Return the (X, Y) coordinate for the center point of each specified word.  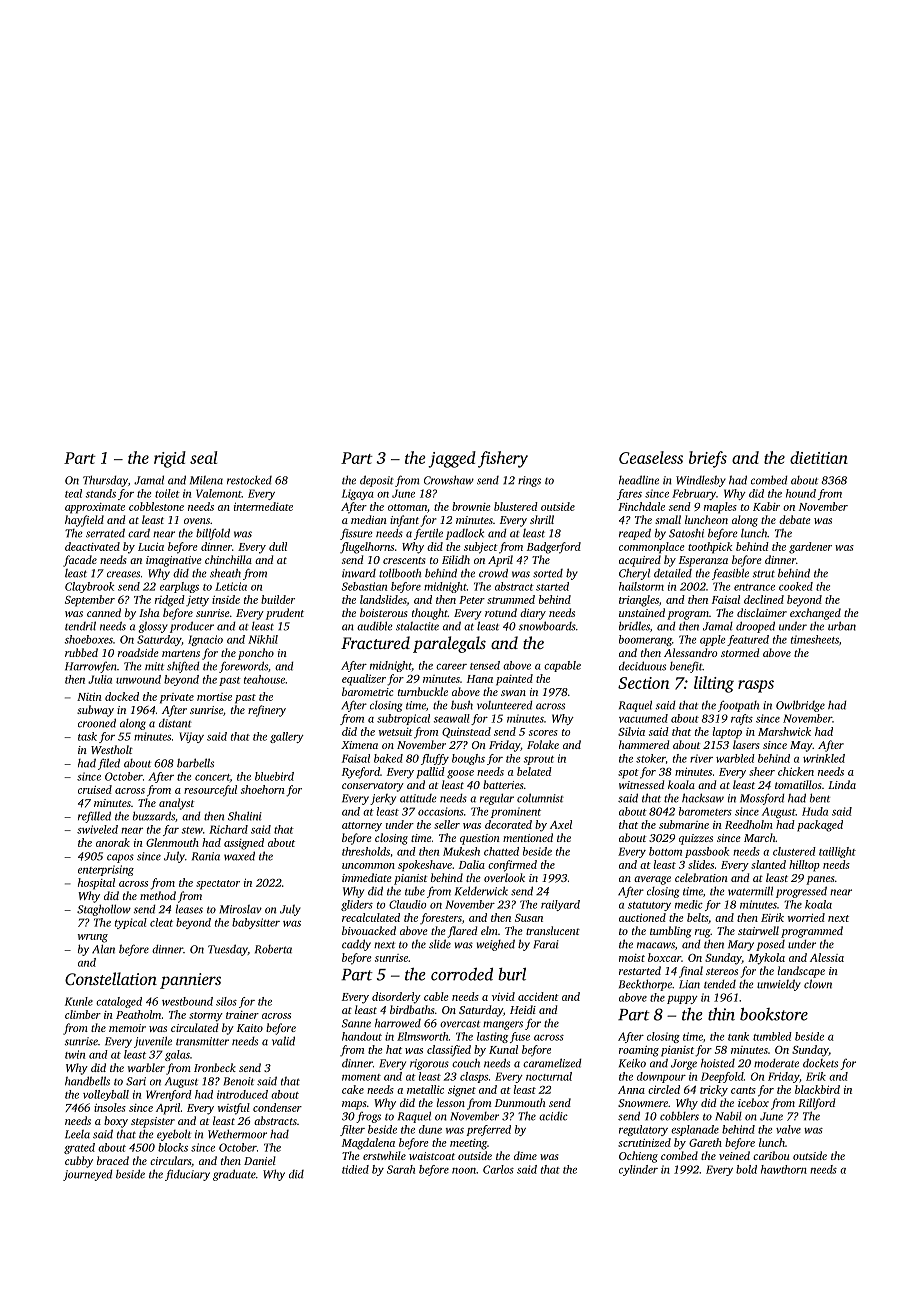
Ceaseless (651, 457)
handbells (87, 1081)
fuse (520, 1037)
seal (203, 457)
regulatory (643, 1130)
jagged (452, 459)
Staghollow (104, 910)
